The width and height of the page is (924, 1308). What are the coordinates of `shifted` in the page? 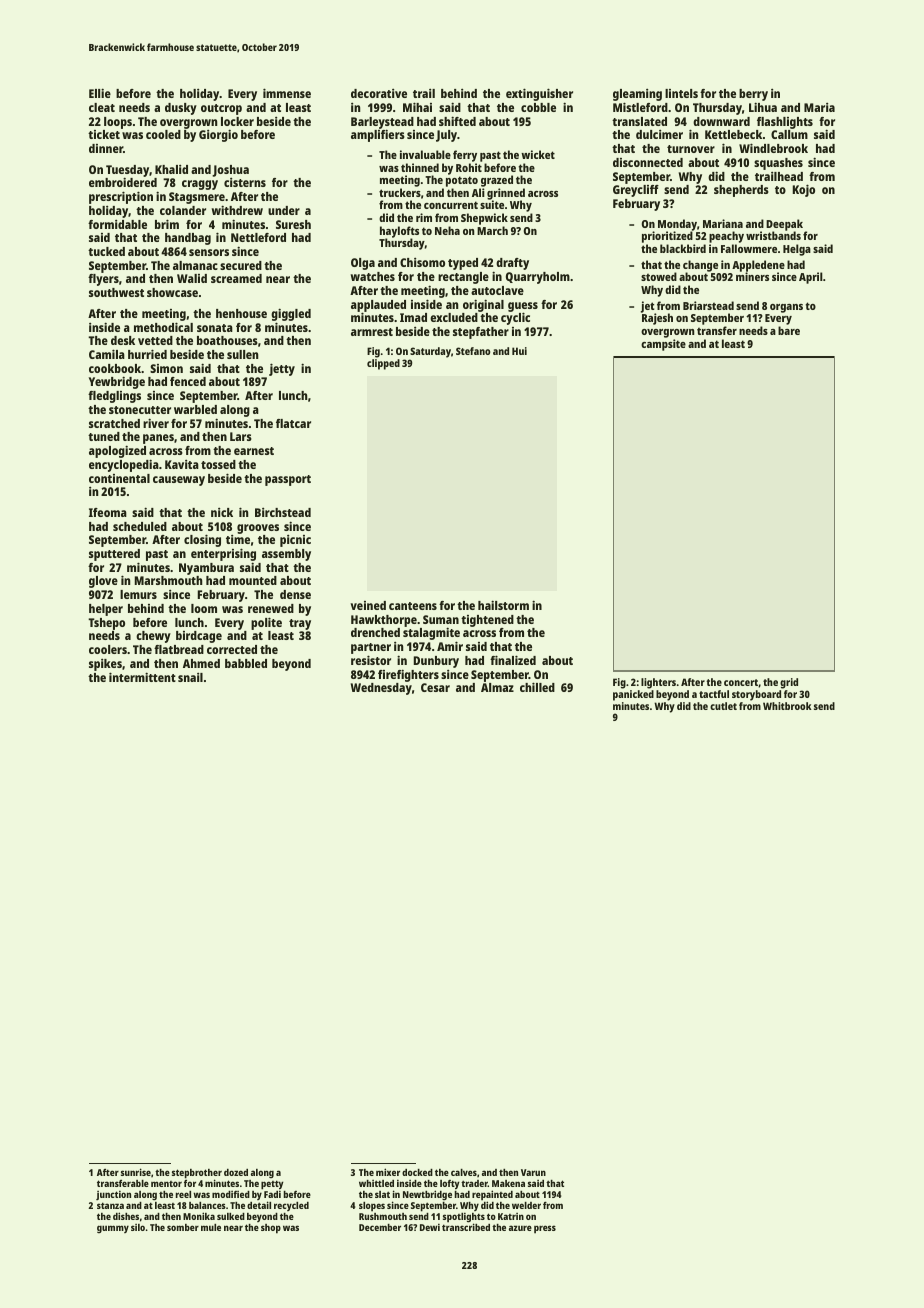 It's located at (457, 121).
